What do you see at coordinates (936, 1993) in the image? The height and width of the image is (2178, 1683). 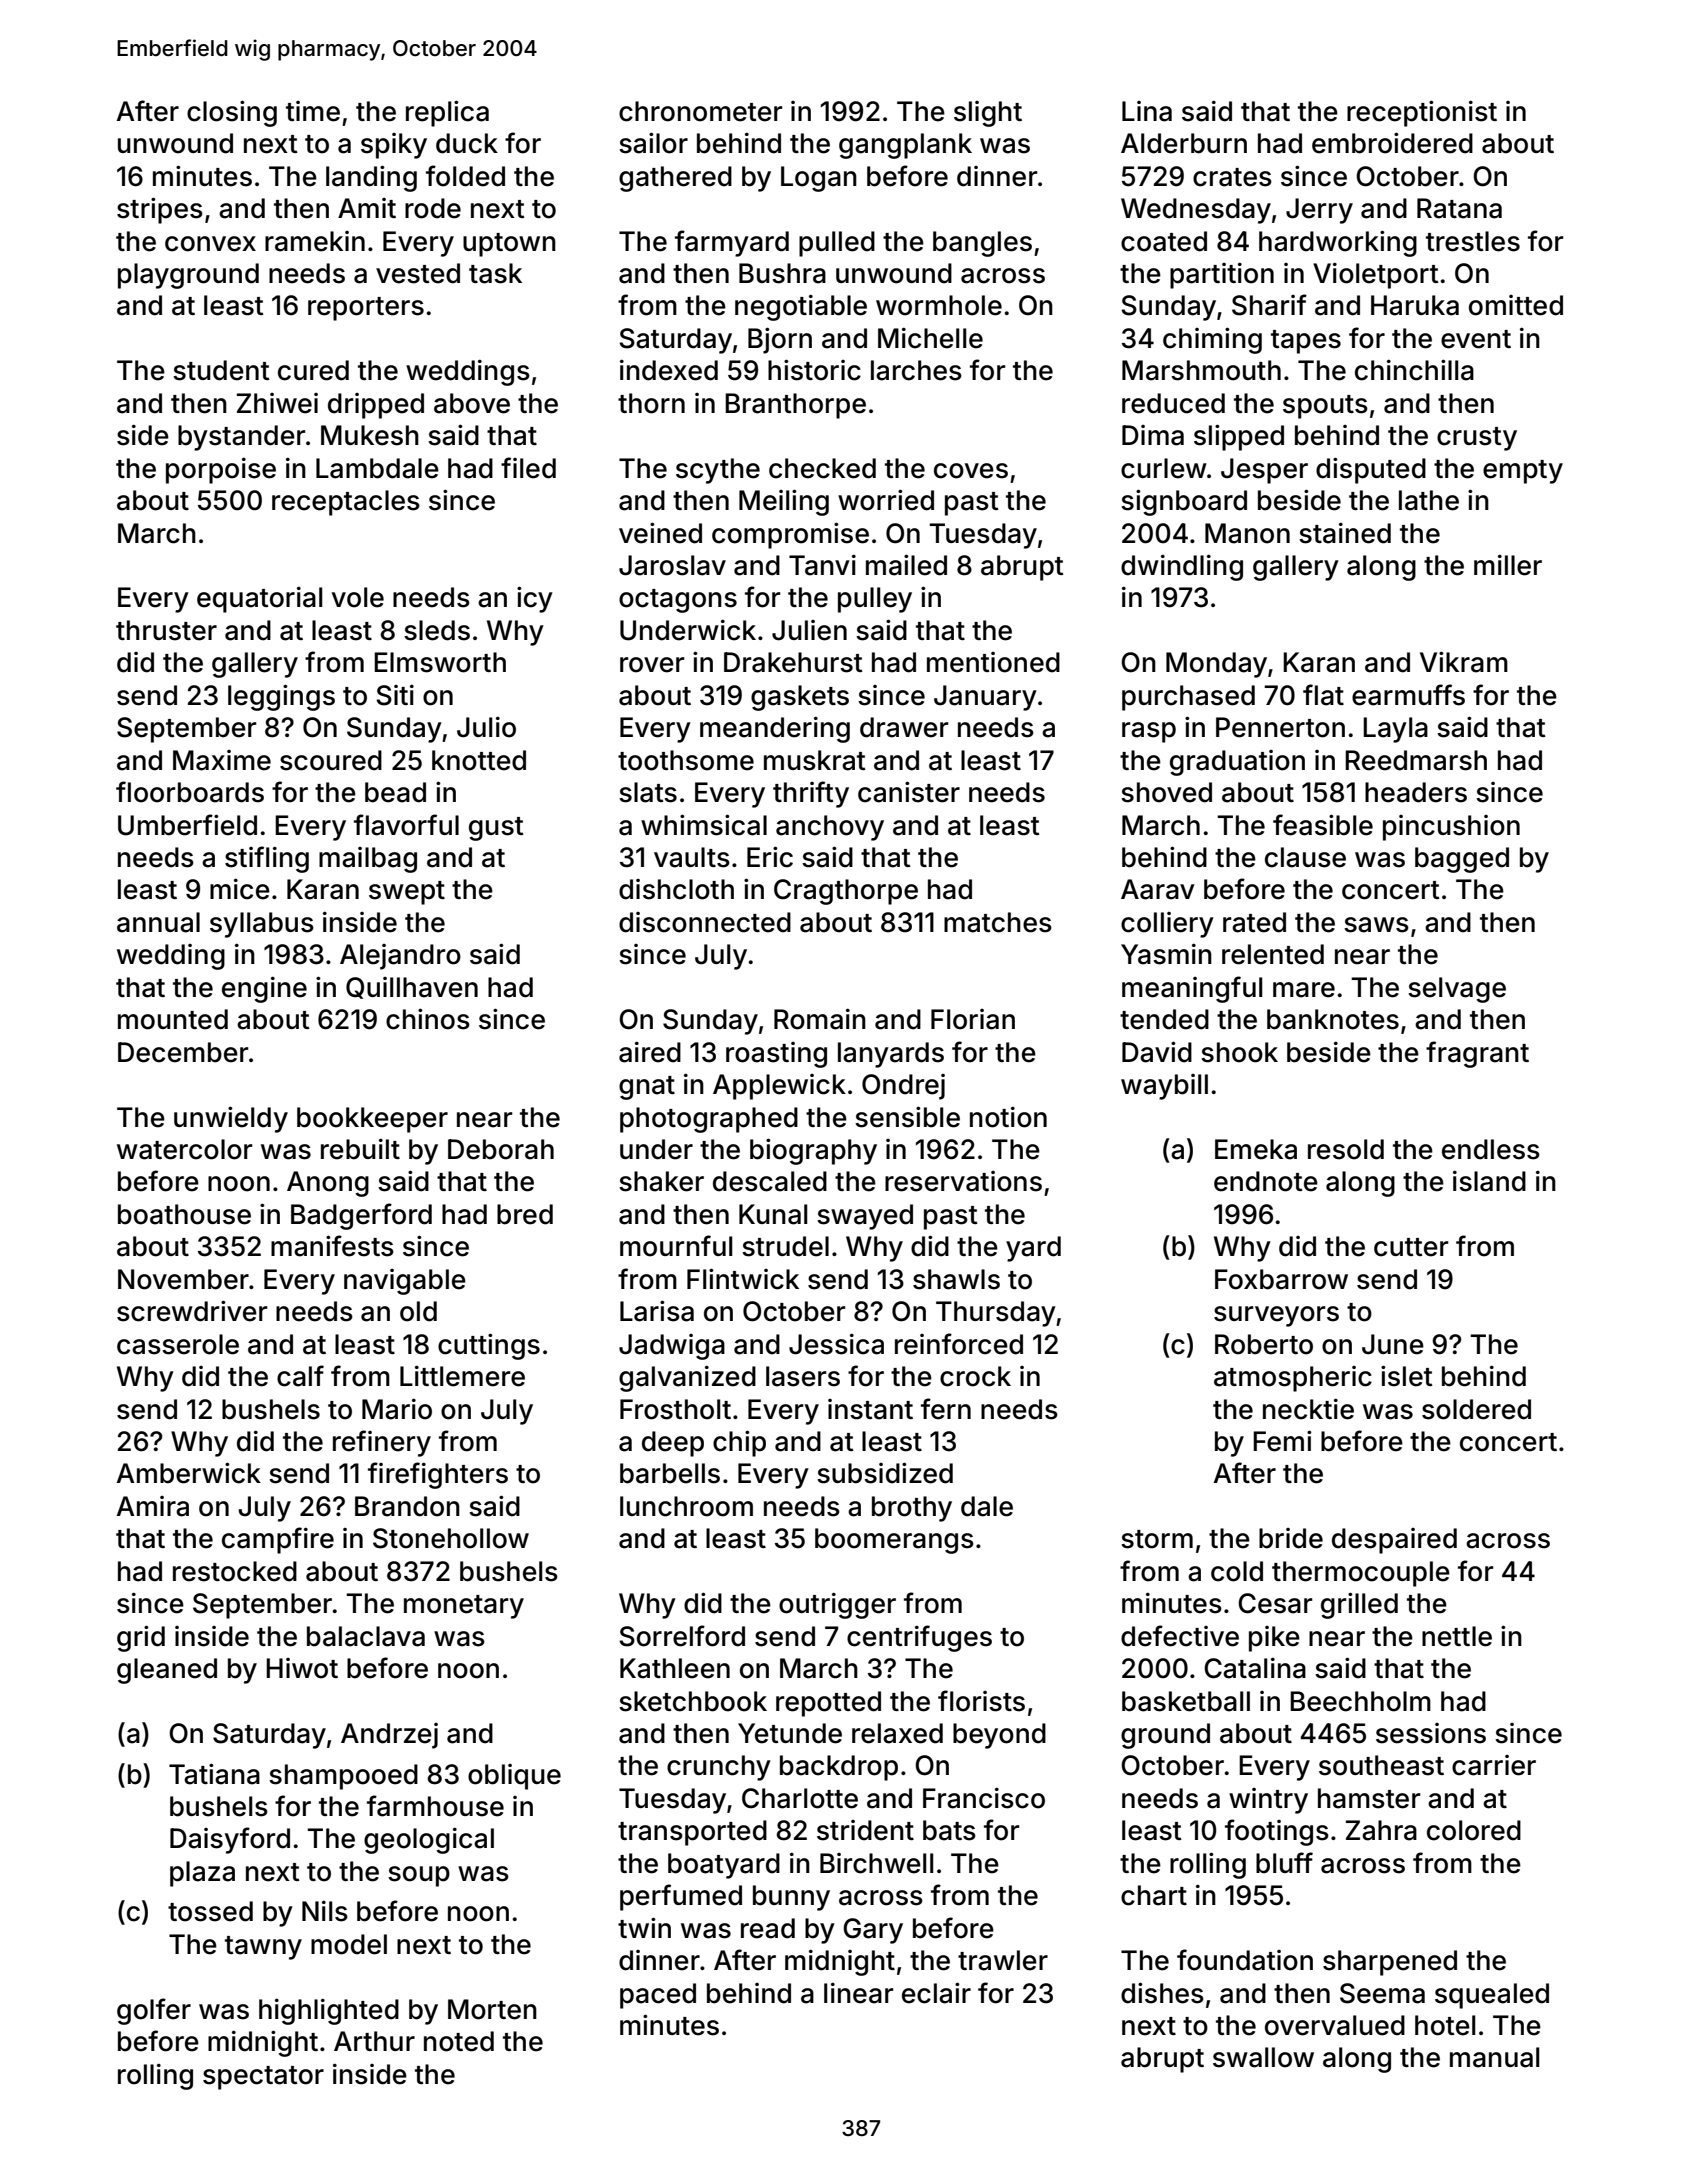 I see `eclair` at bounding box center [936, 1993].
